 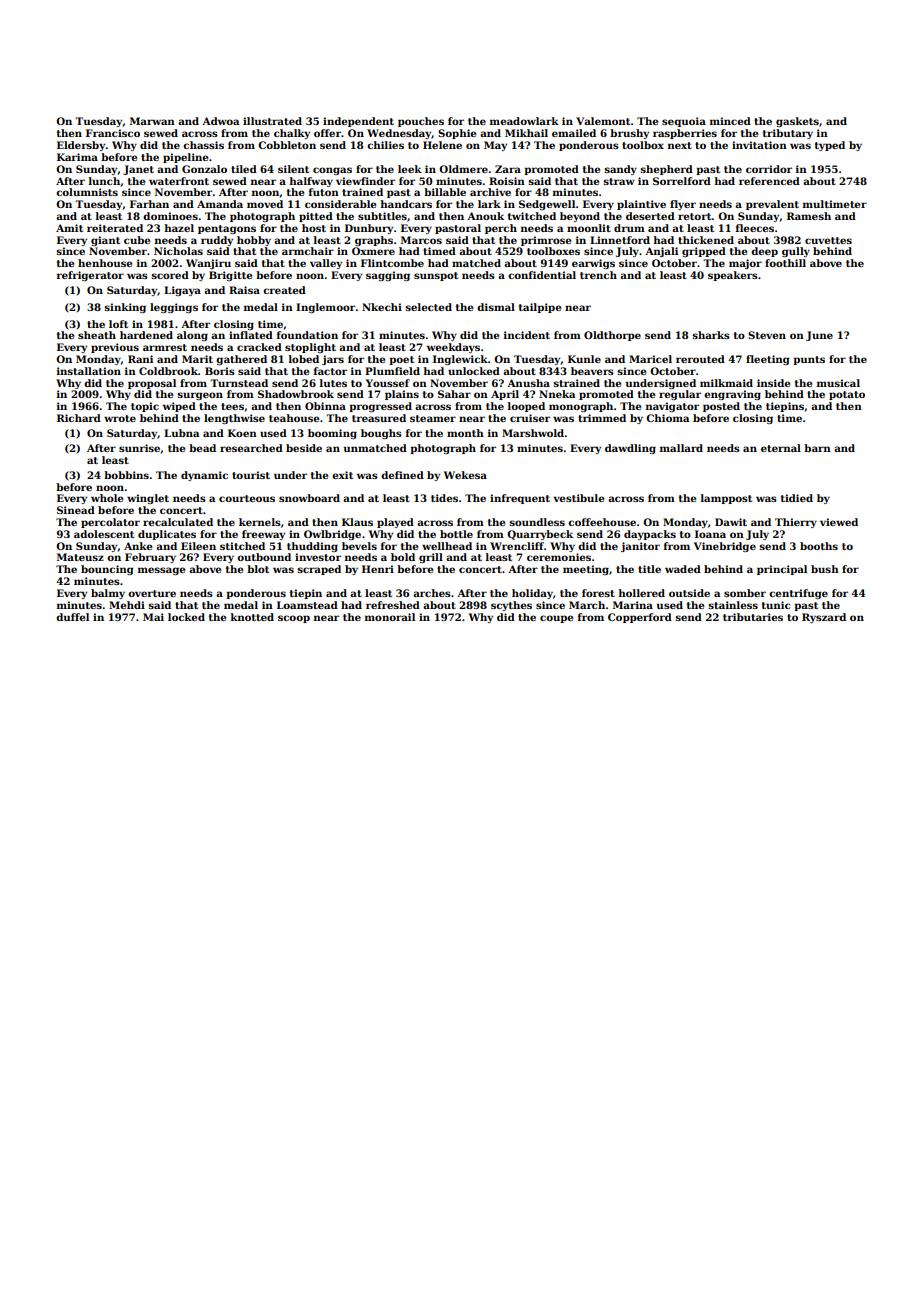 I want to click on pouches, so click(x=421, y=122).
